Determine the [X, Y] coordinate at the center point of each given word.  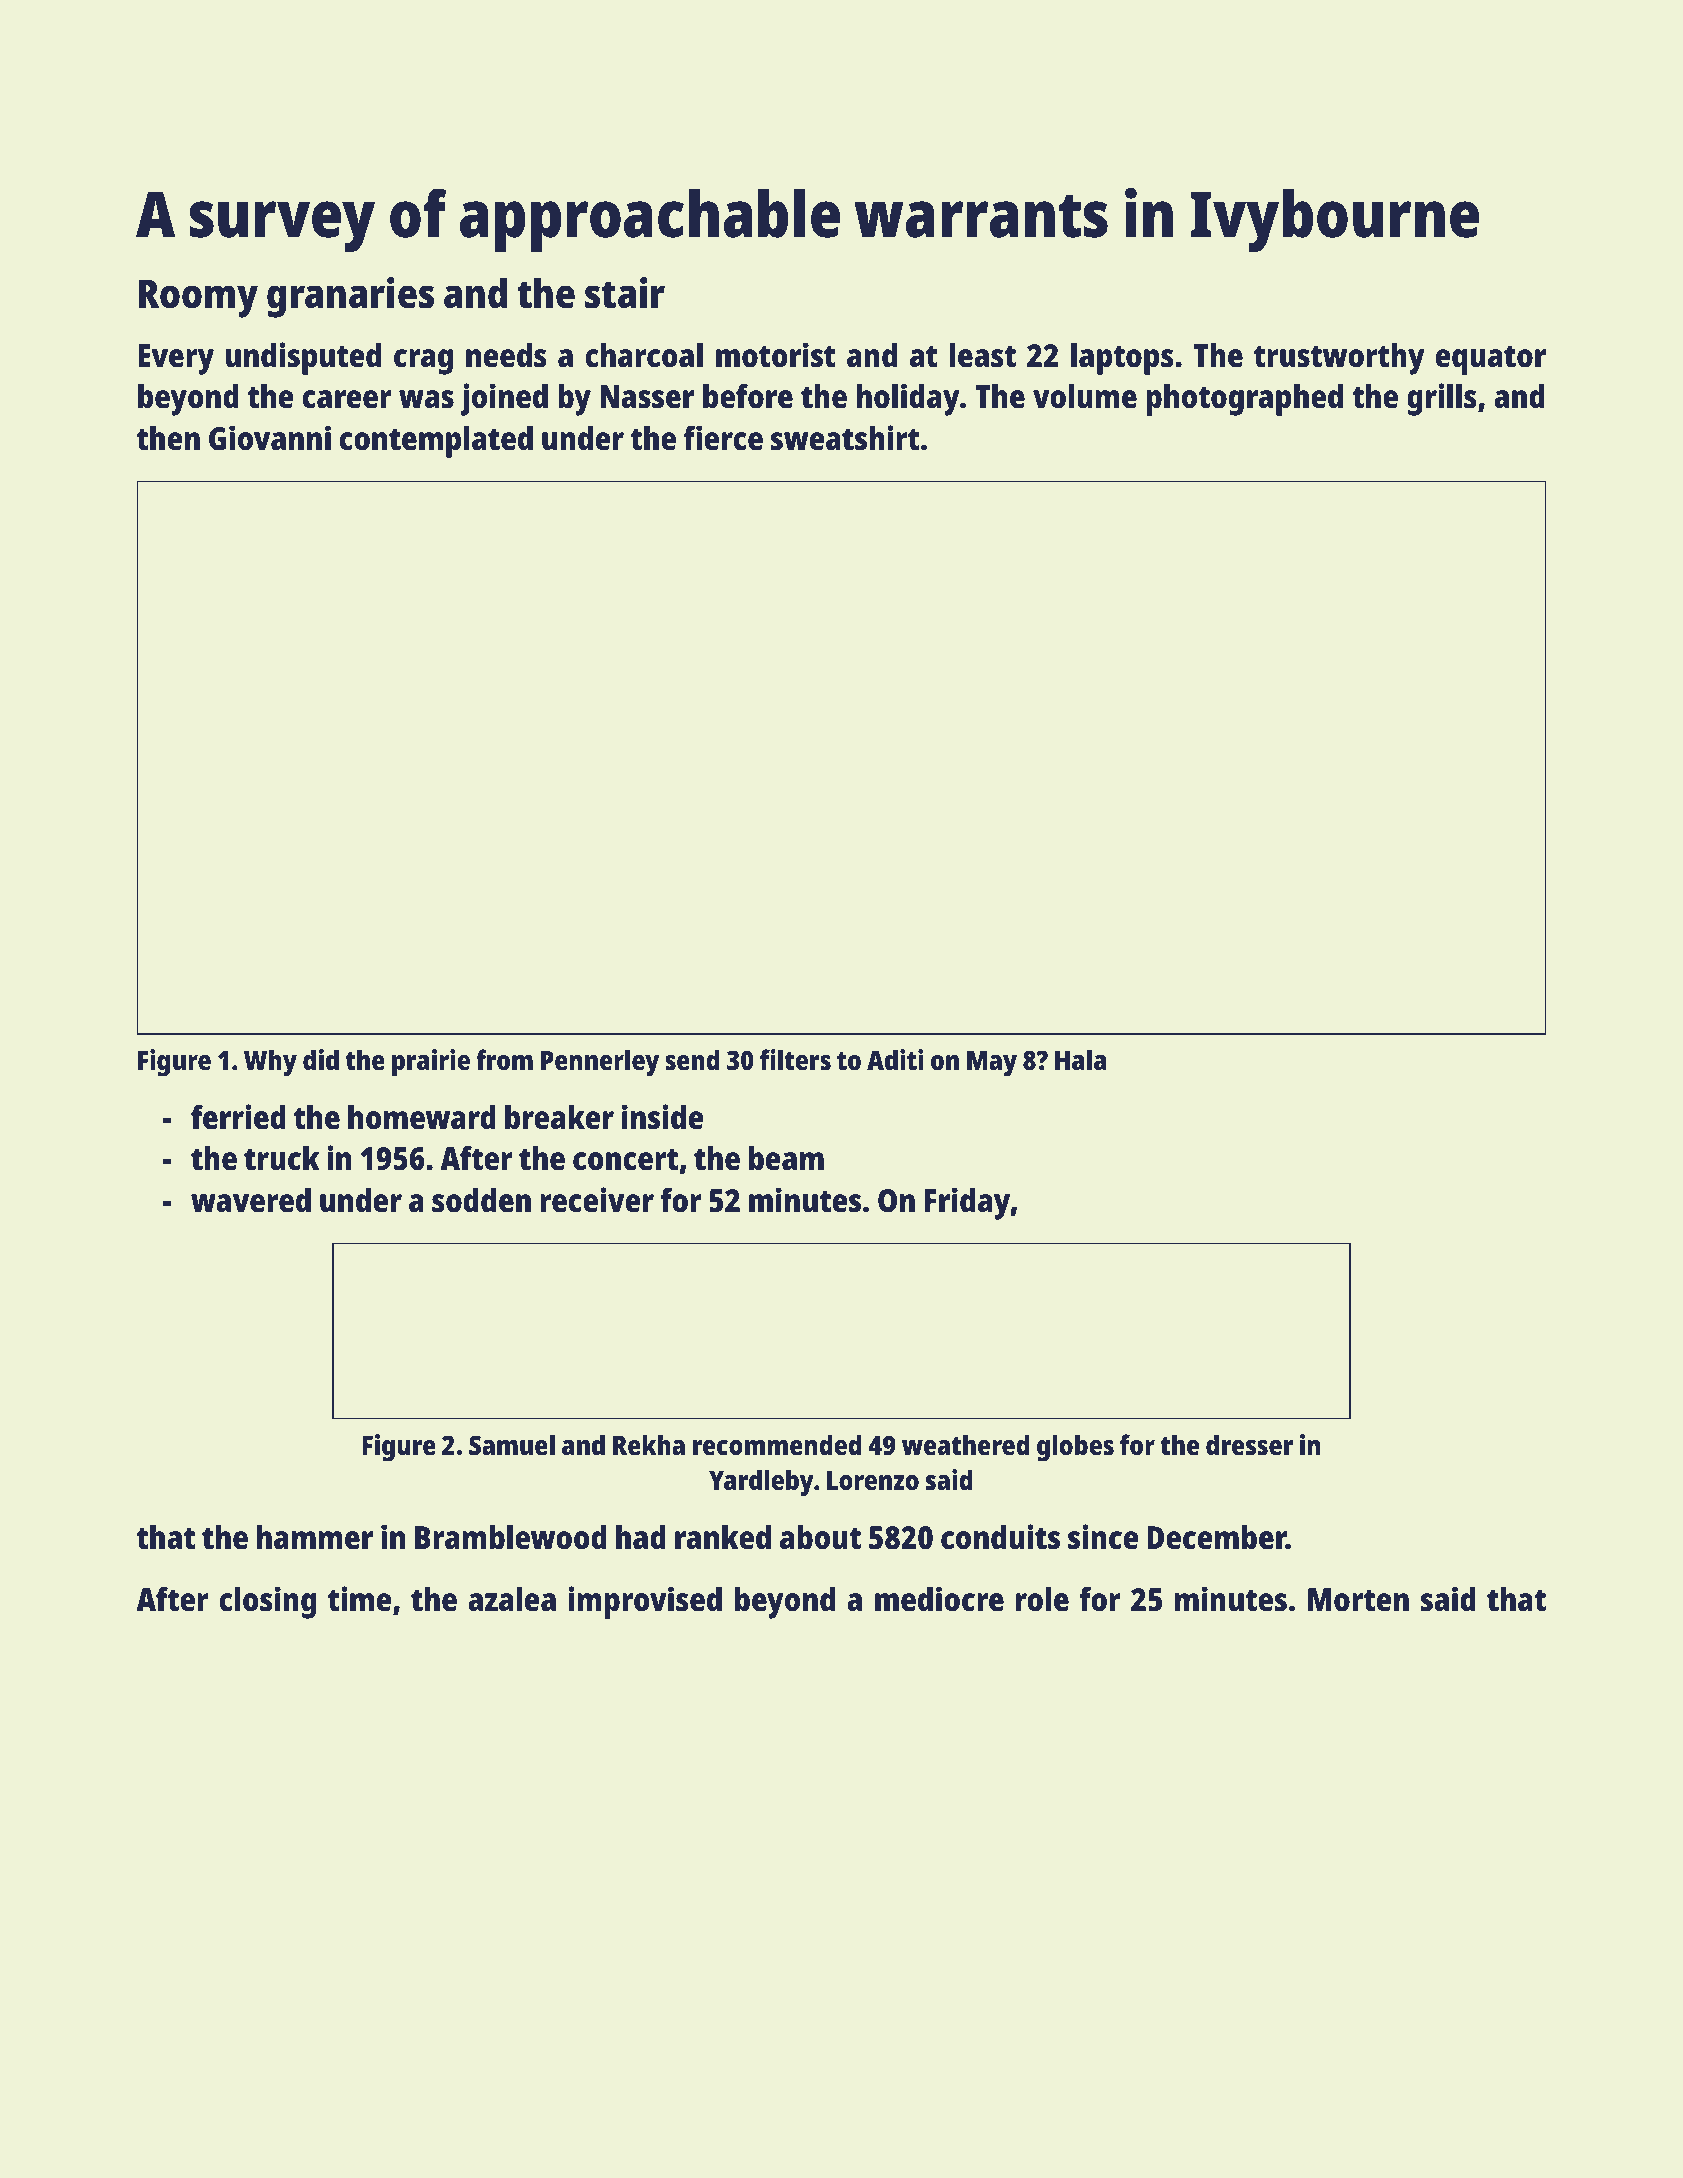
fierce [723, 438]
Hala [1080, 1059]
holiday [908, 399]
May [992, 1064]
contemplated [436, 442]
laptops [1122, 359]
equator [1491, 360]
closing [267, 1602]
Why [270, 1063]
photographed [1244, 400]
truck [282, 1158]
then [168, 438]
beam [786, 1158]
